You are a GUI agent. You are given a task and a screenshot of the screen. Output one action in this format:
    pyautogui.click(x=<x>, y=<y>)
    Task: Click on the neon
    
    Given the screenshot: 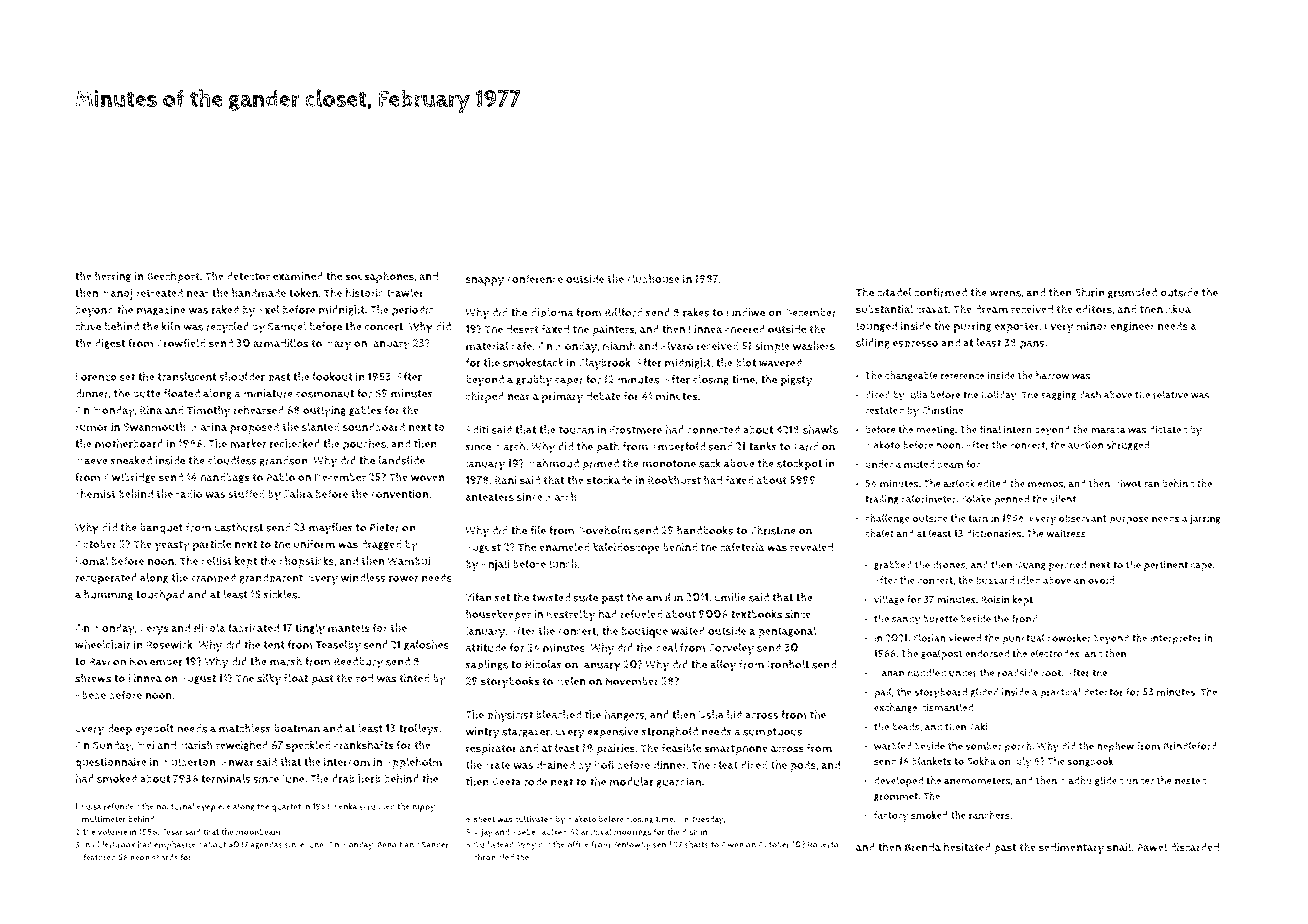 What is the action you would take?
    pyautogui.click(x=140, y=858)
